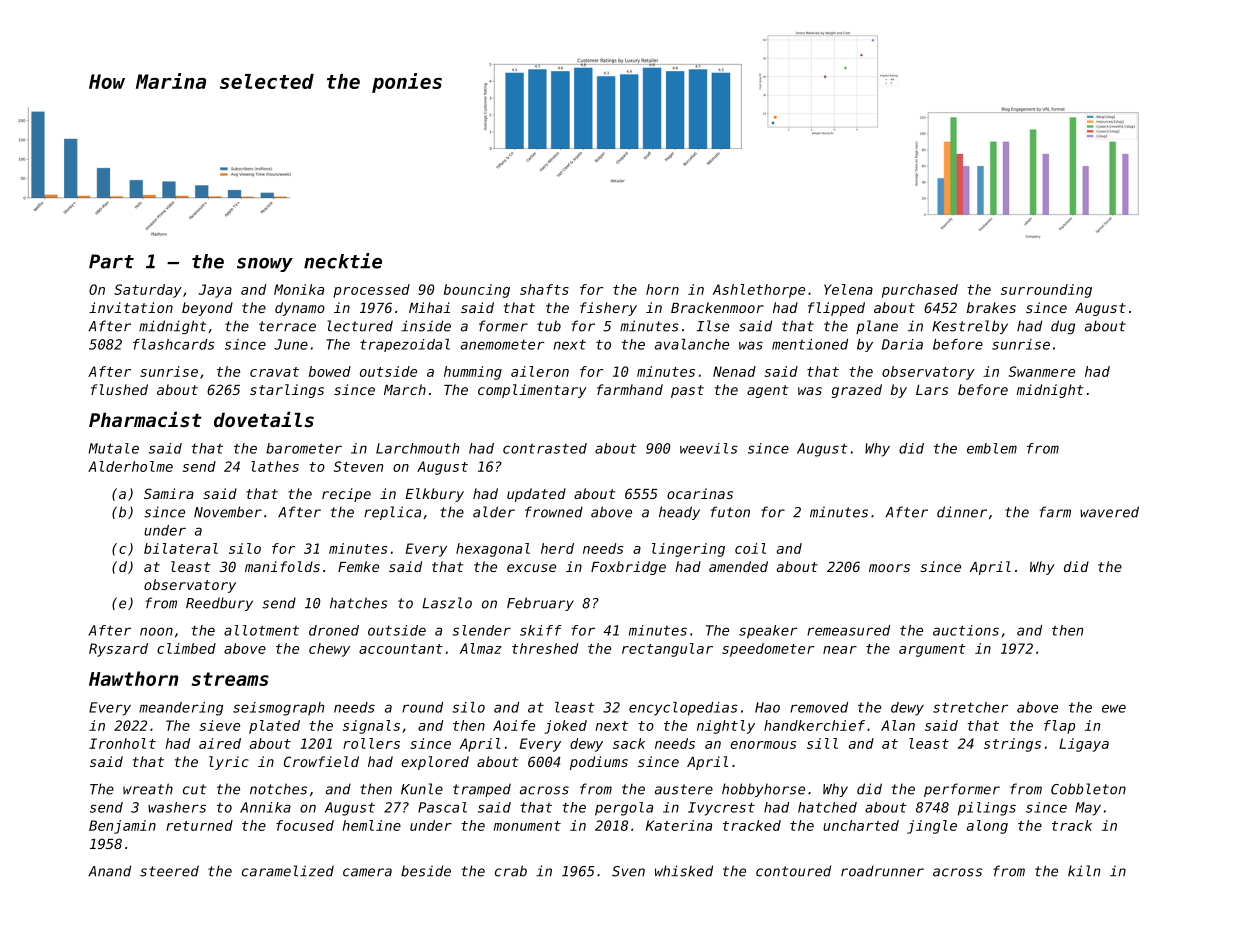 The image size is (1233, 952). Describe the element at coordinates (1084, 871) in the page. I see `kiln` at that location.
